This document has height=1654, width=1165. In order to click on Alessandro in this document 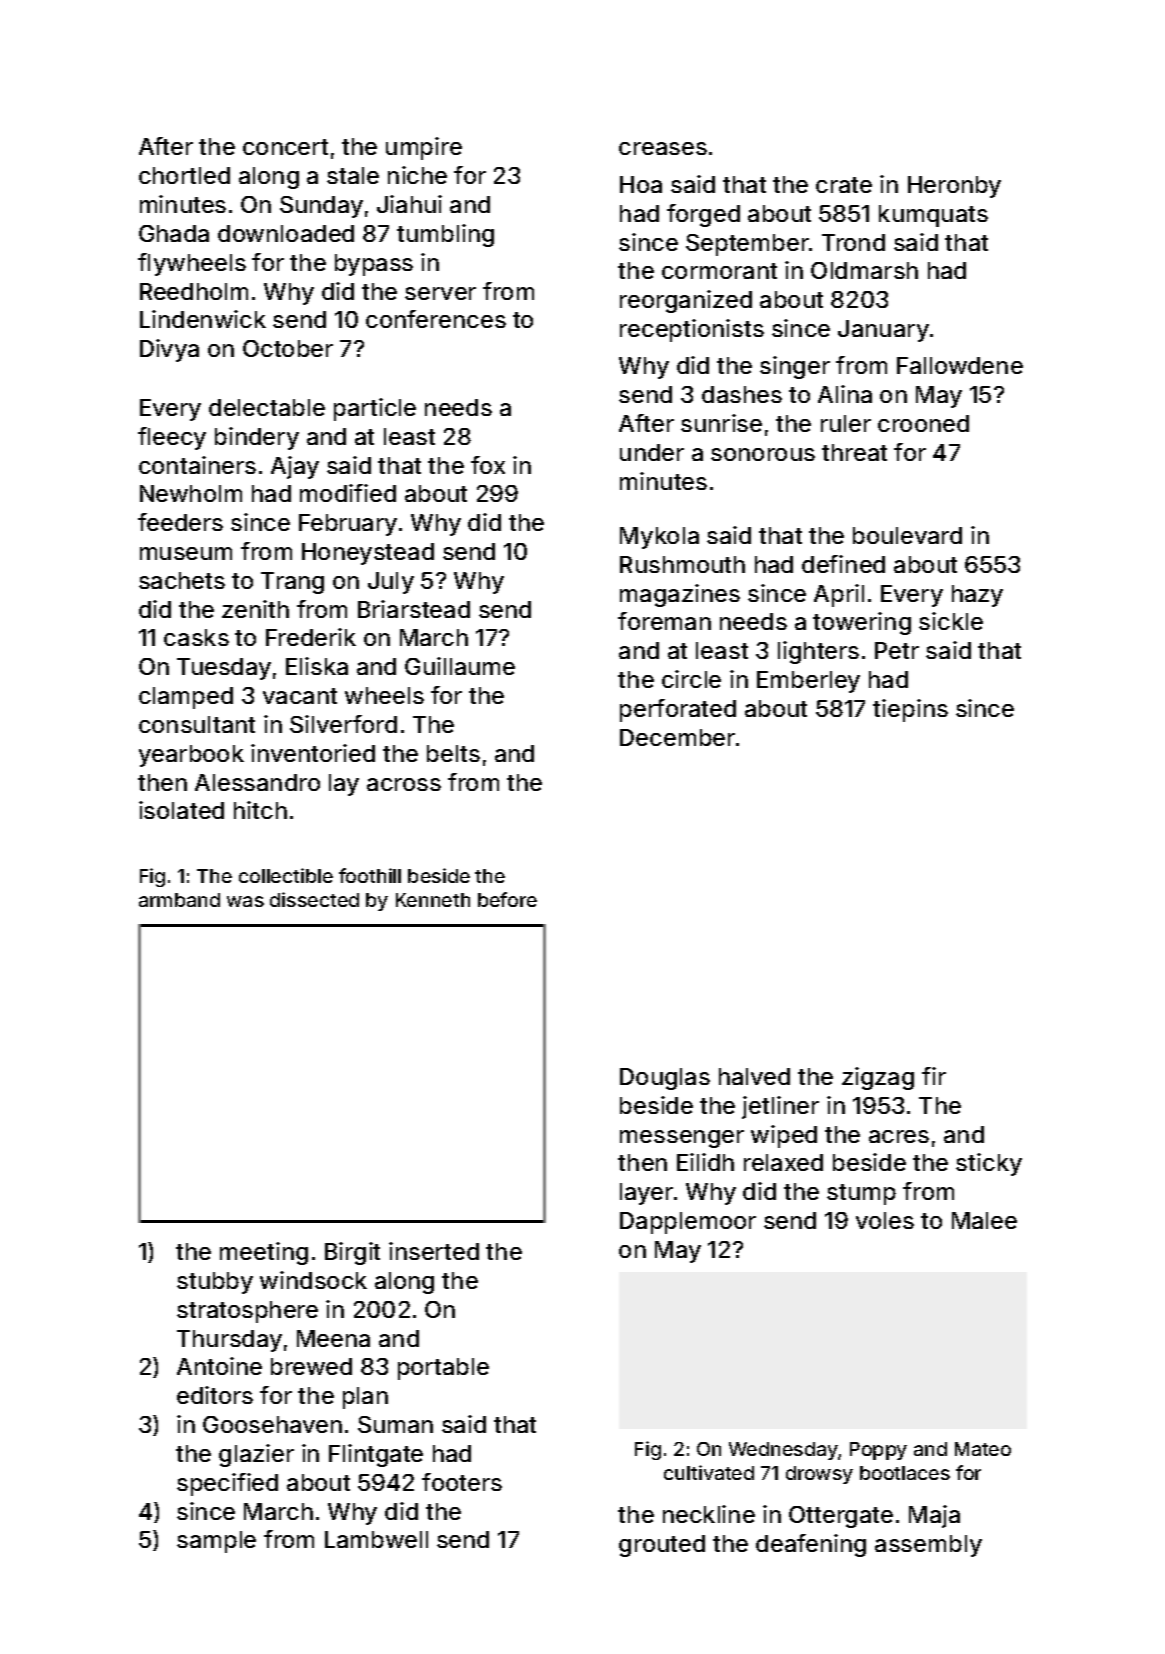, I will do `click(257, 782)`.
